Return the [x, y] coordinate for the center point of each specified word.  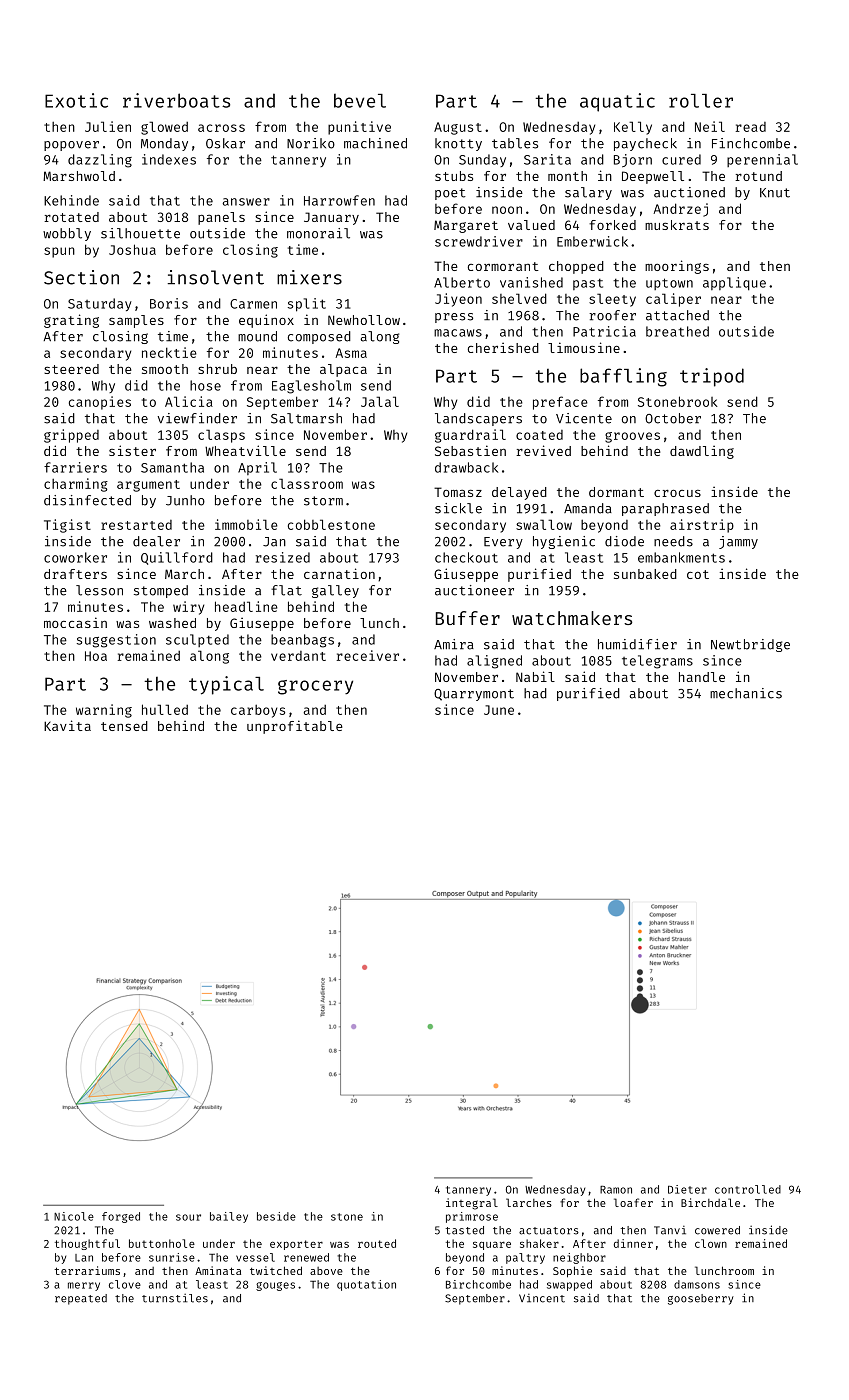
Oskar [225, 143]
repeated [81, 1299]
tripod [712, 377]
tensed [124, 726]
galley [335, 591]
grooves [632, 437]
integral [472, 1204]
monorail [318, 233]
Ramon [616, 1190]
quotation [366, 1285]
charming [76, 485]
